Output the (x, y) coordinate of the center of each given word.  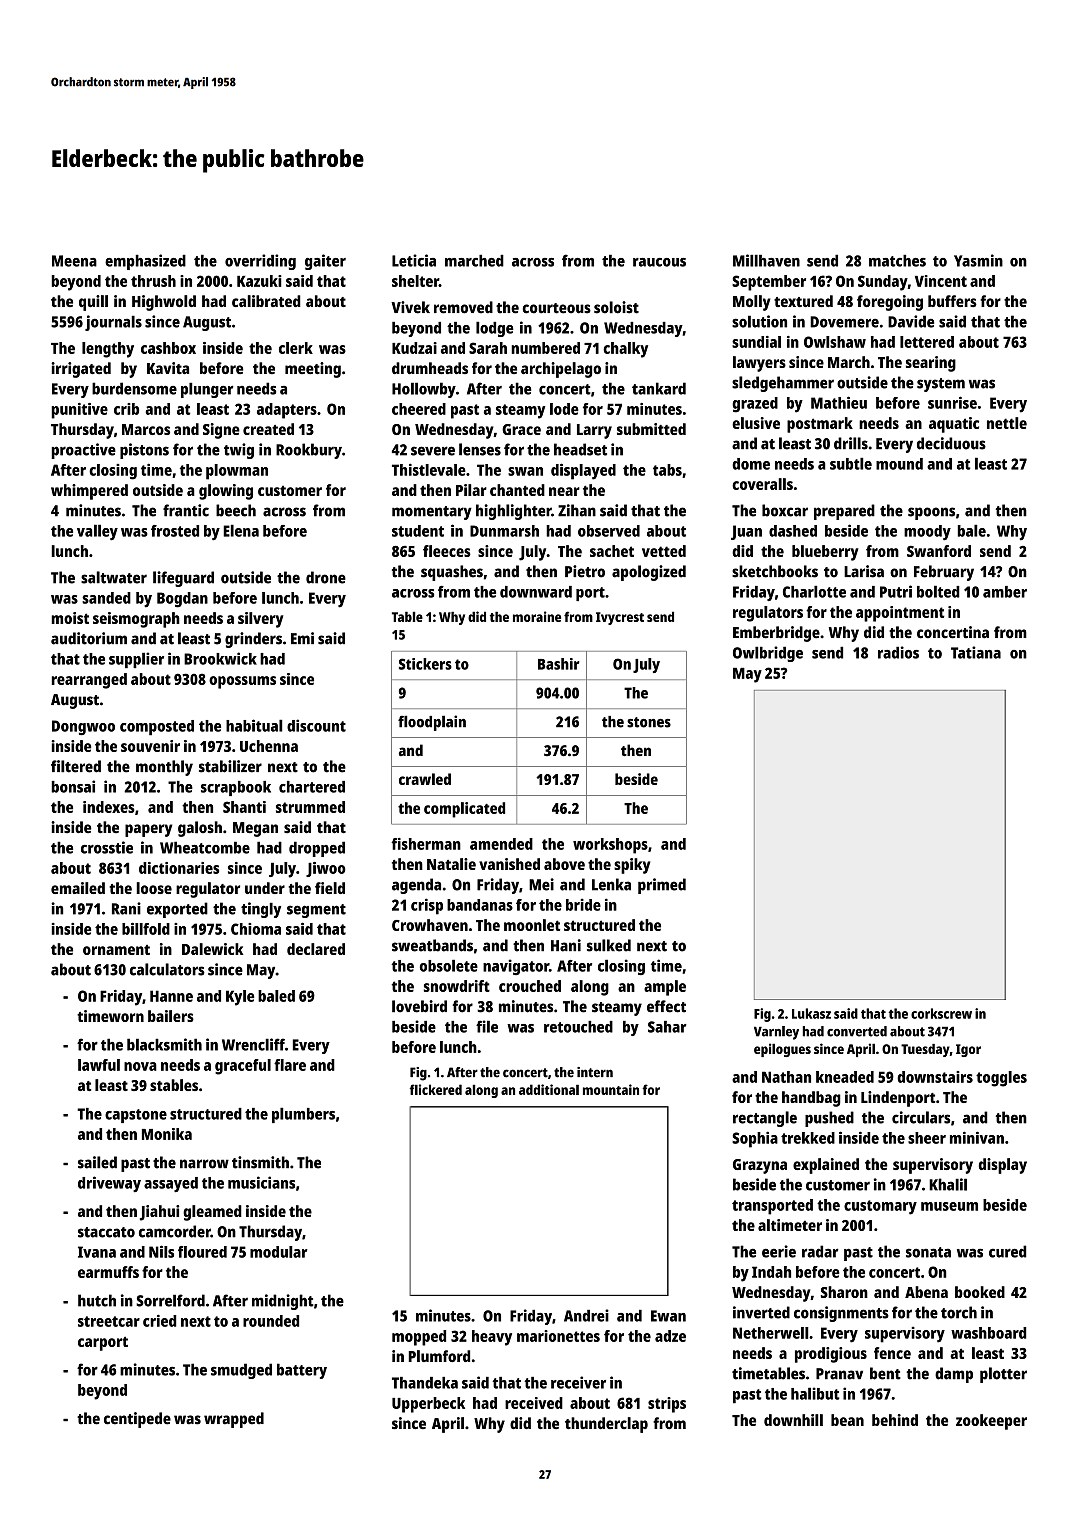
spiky (632, 866)
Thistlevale (429, 469)
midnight (283, 1302)
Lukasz (811, 1013)
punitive (79, 411)
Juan (746, 532)
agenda (416, 886)
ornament (116, 950)
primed (662, 886)
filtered (76, 766)
